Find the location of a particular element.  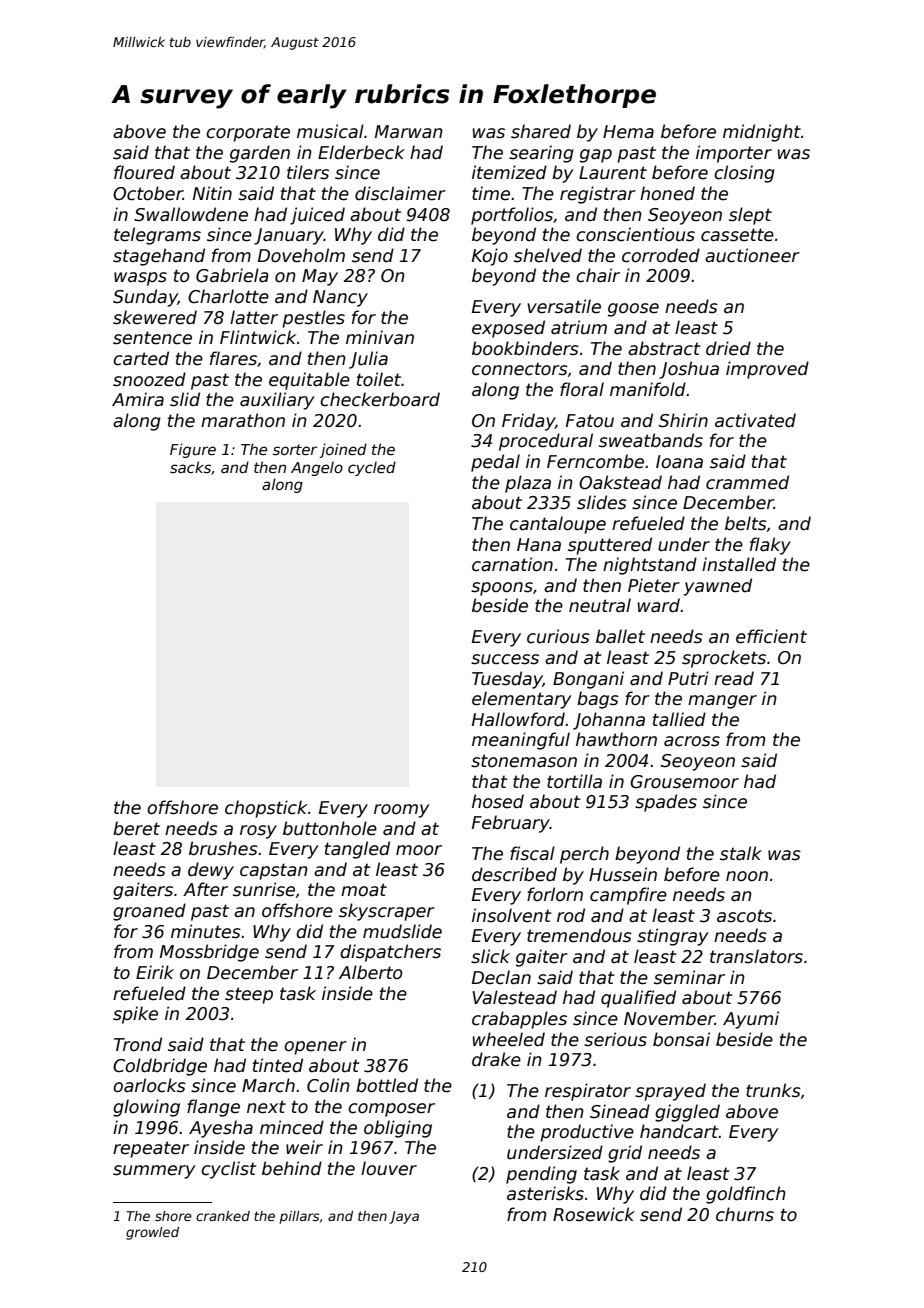

summery is located at coordinates (154, 1172).
